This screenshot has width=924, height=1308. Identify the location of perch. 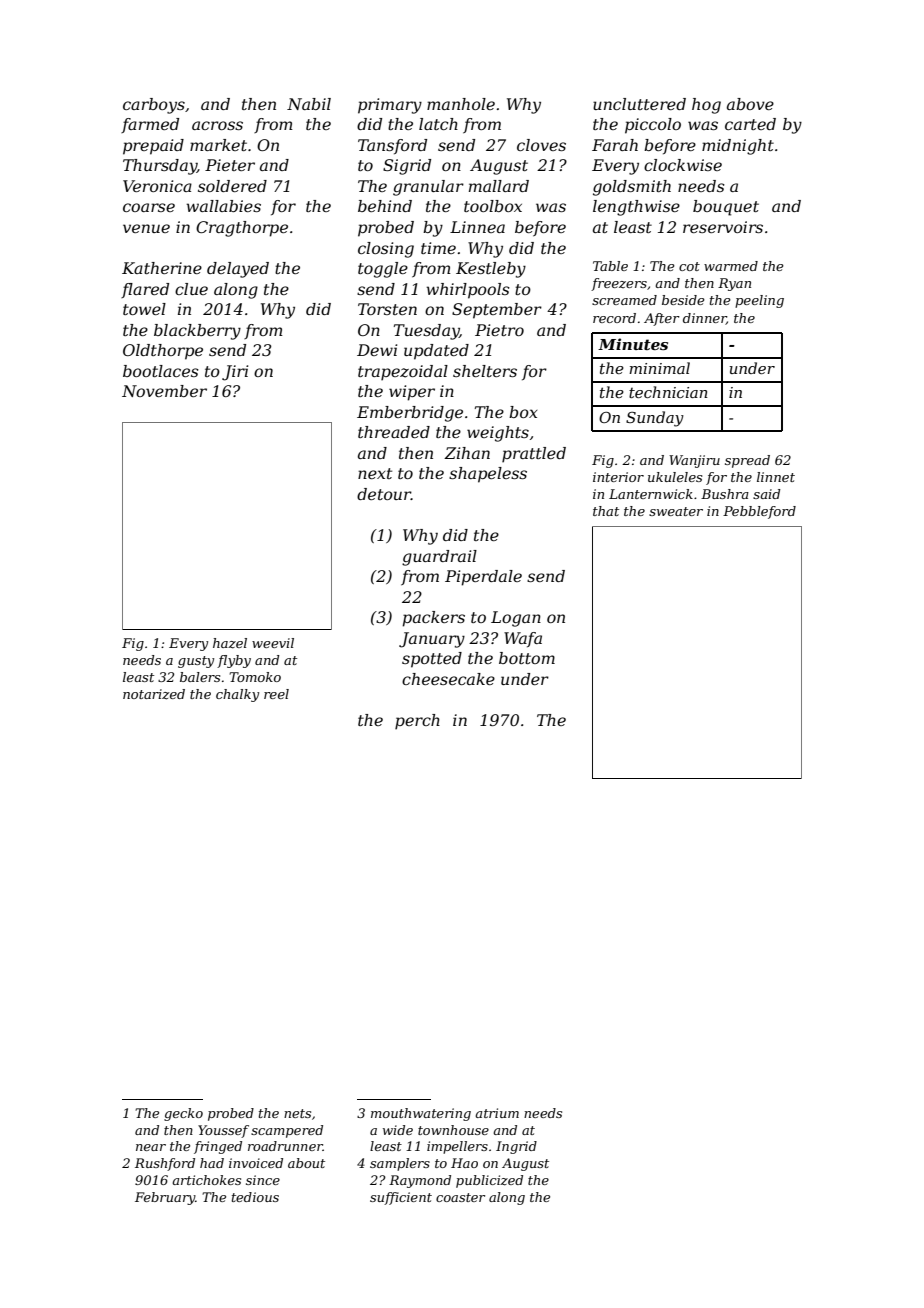
(417, 722).
